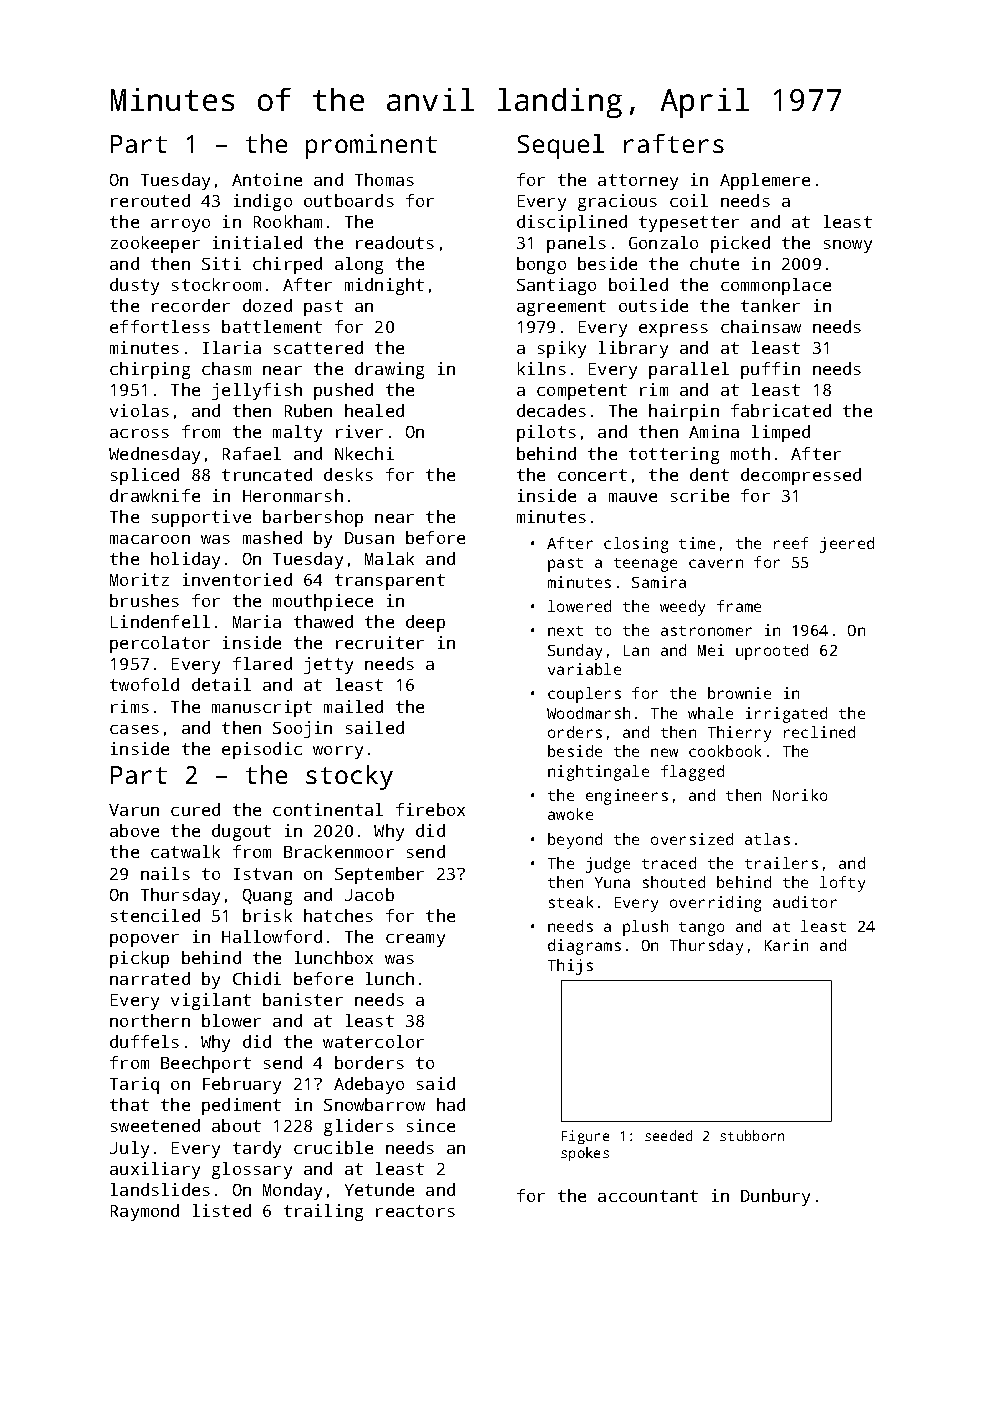 The height and width of the page is (1428, 986). Describe the element at coordinates (371, 146) in the page. I see `prominent` at that location.
